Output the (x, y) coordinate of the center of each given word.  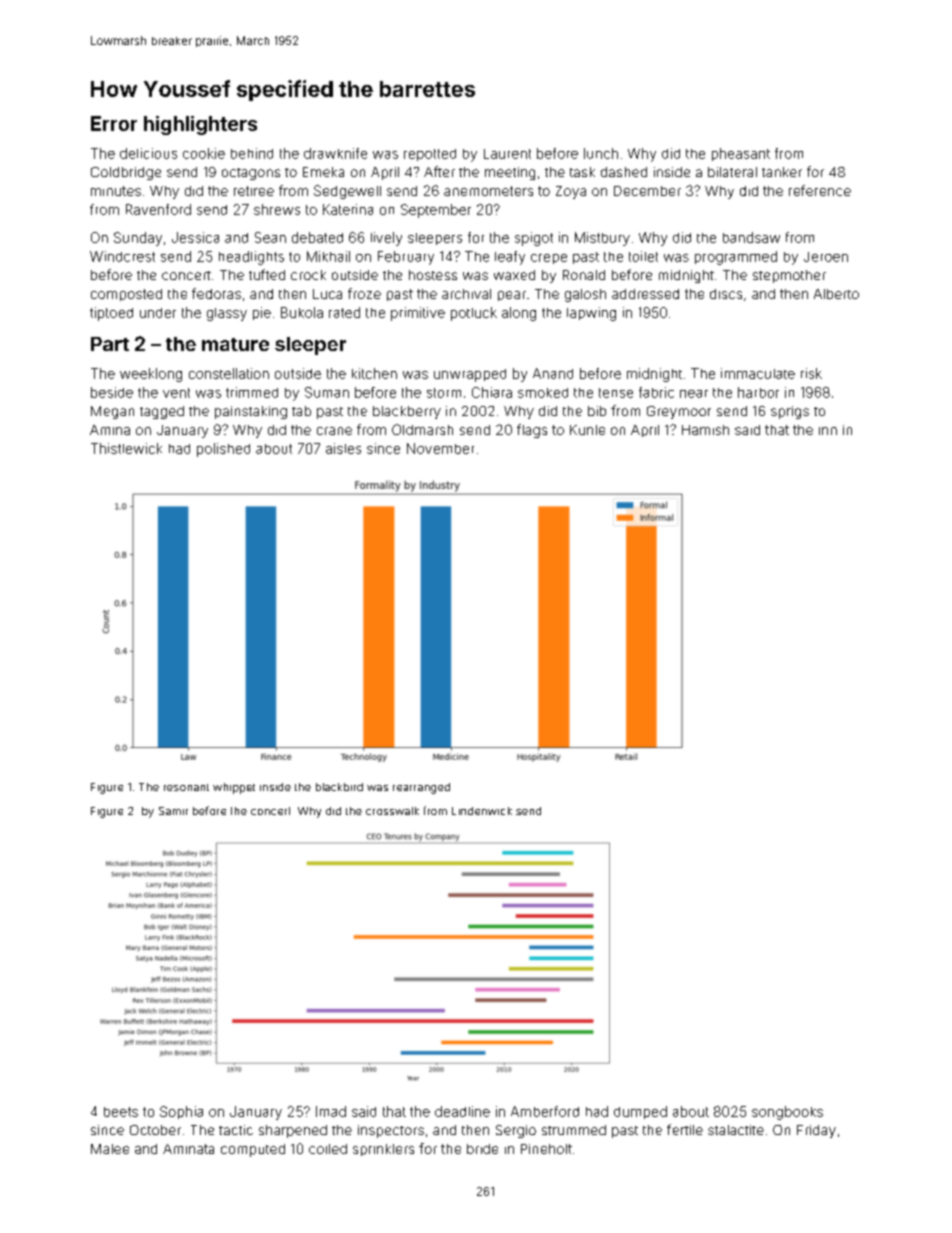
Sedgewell (347, 192)
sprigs (790, 412)
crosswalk (392, 811)
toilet (643, 256)
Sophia (181, 1112)
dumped (640, 1112)
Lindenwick (482, 811)
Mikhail (328, 256)
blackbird (339, 787)
